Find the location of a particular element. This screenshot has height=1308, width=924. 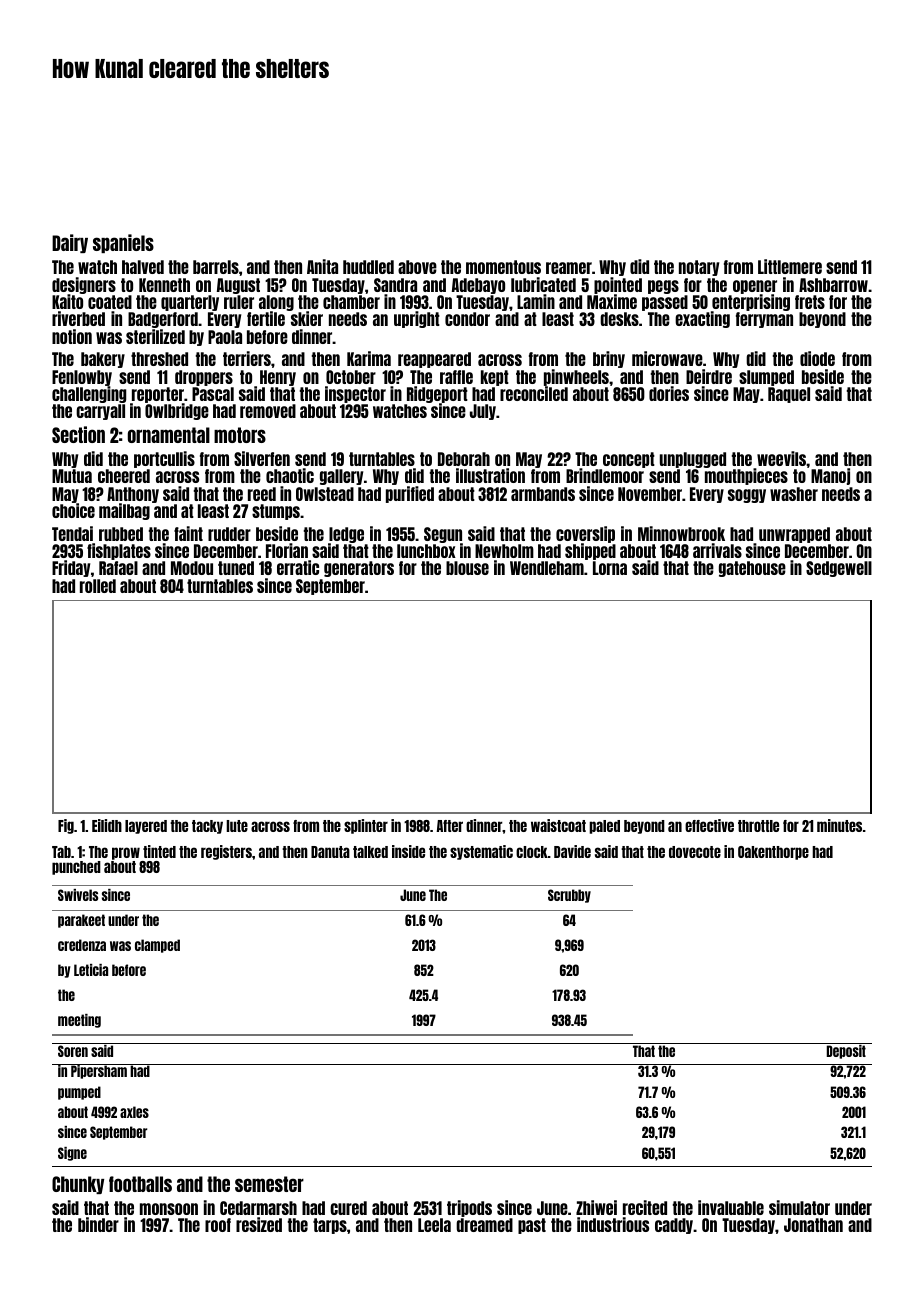

Deborah is located at coordinates (464, 459).
